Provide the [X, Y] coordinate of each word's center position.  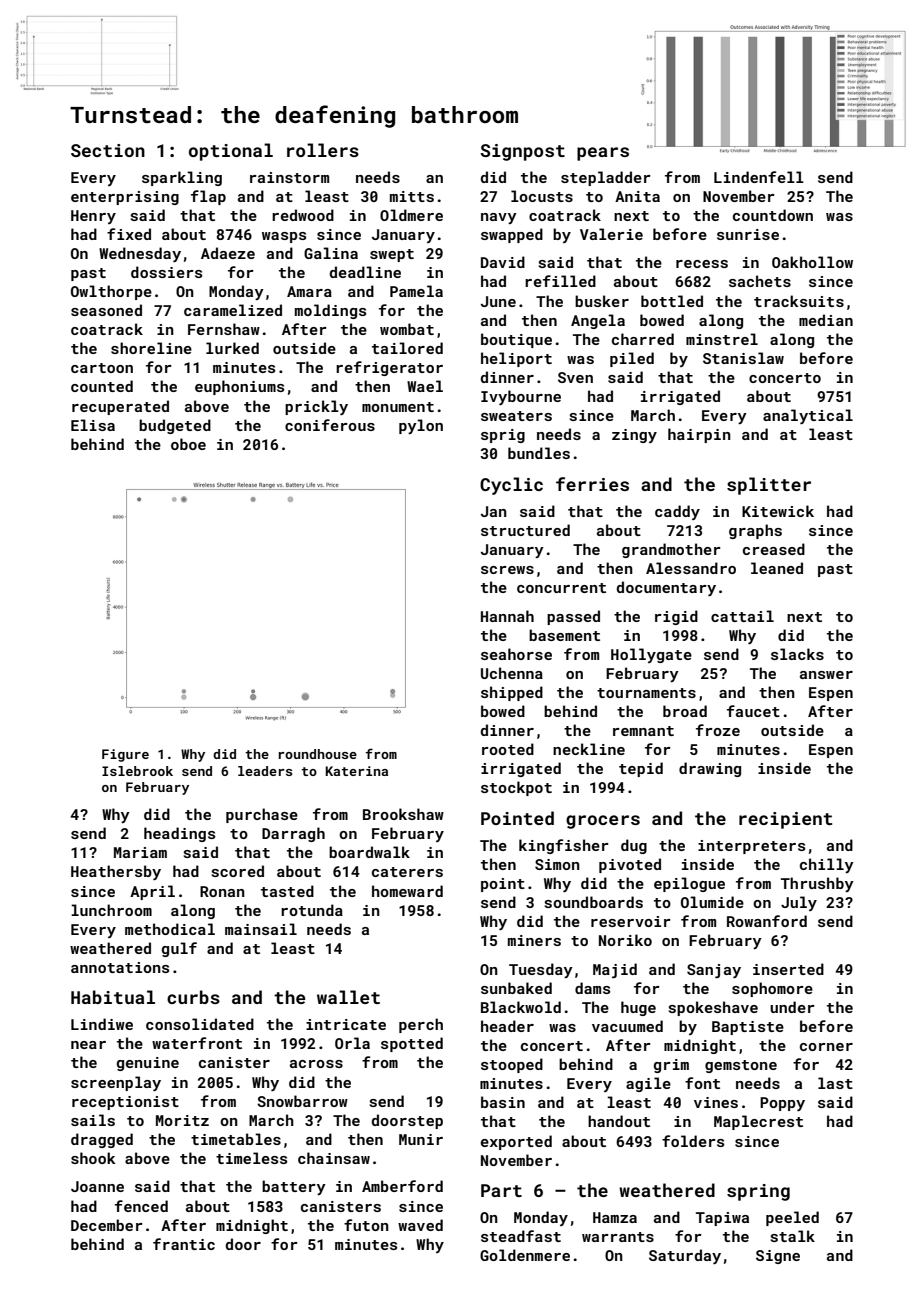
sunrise [748, 234]
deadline [365, 272]
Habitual [113, 997]
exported [516, 1142]
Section [108, 150]
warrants [618, 1237]
